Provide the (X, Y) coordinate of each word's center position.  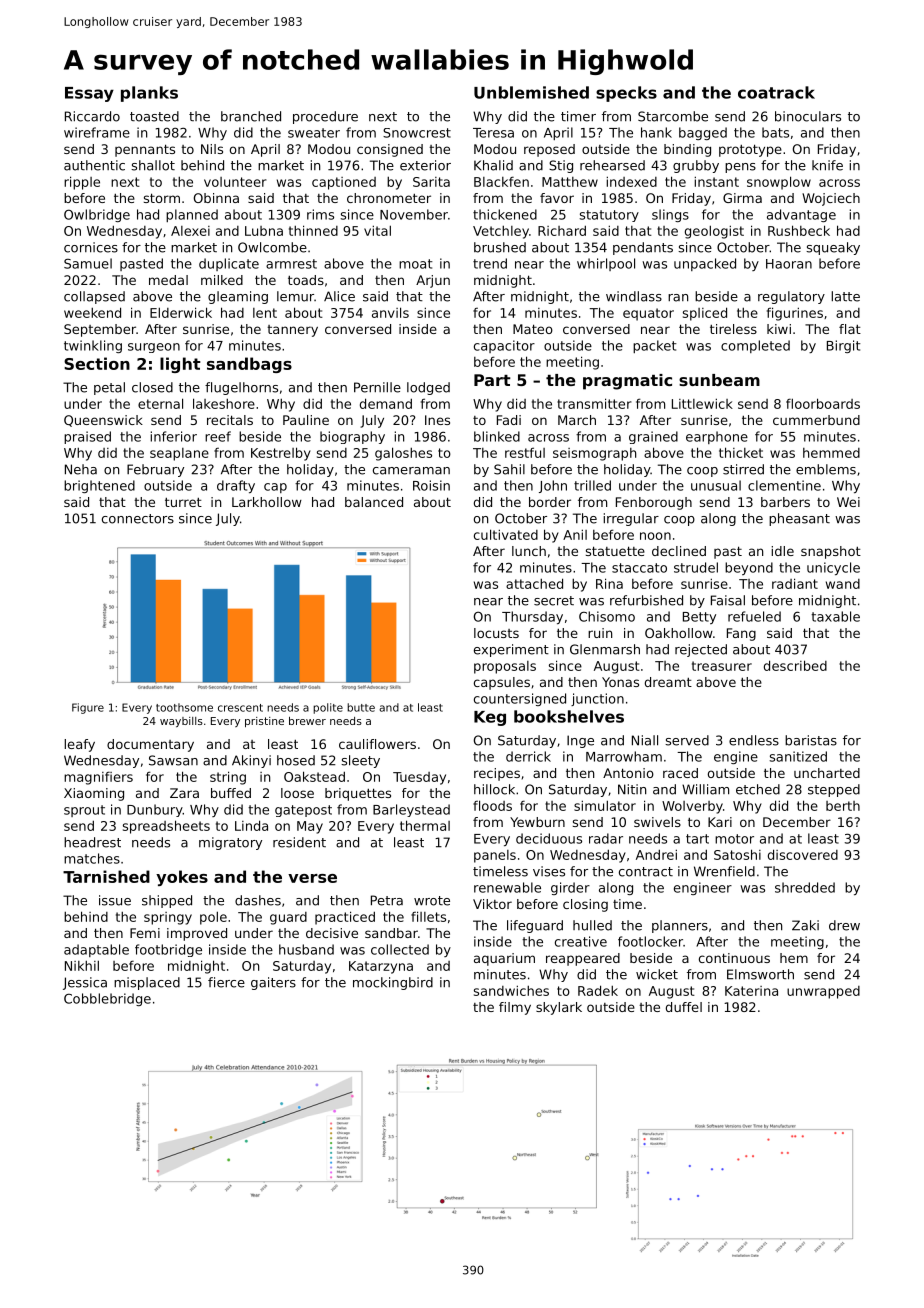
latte (845, 296)
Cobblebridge (107, 999)
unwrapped (823, 992)
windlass (634, 296)
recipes (497, 774)
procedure (325, 117)
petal (109, 388)
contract (646, 872)
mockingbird (393, 983)
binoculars (808, 116)
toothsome (184, 707)
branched (251, 116)
